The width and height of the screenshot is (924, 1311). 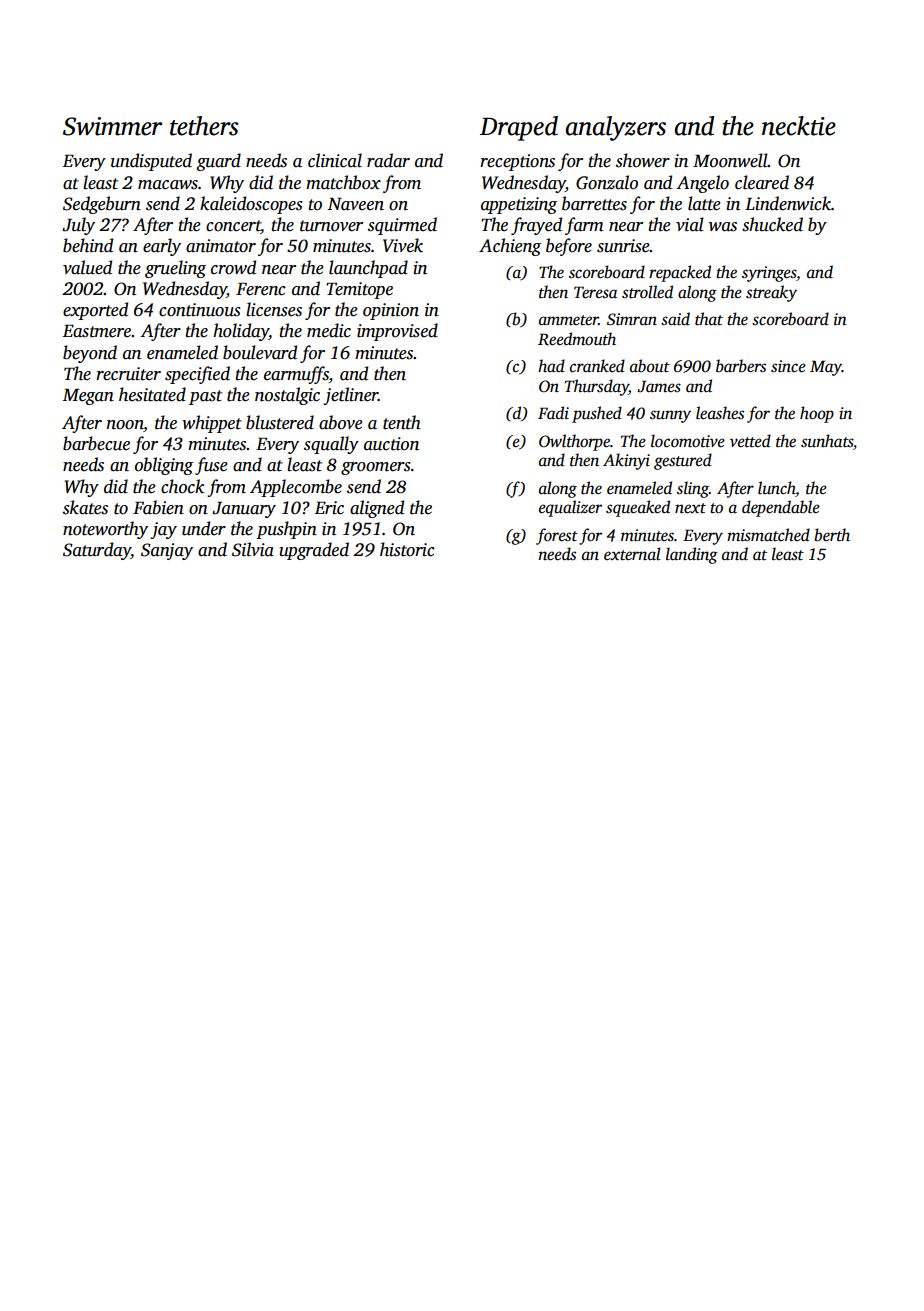 I want to click on analyzers, so click(x=616, y=128).
